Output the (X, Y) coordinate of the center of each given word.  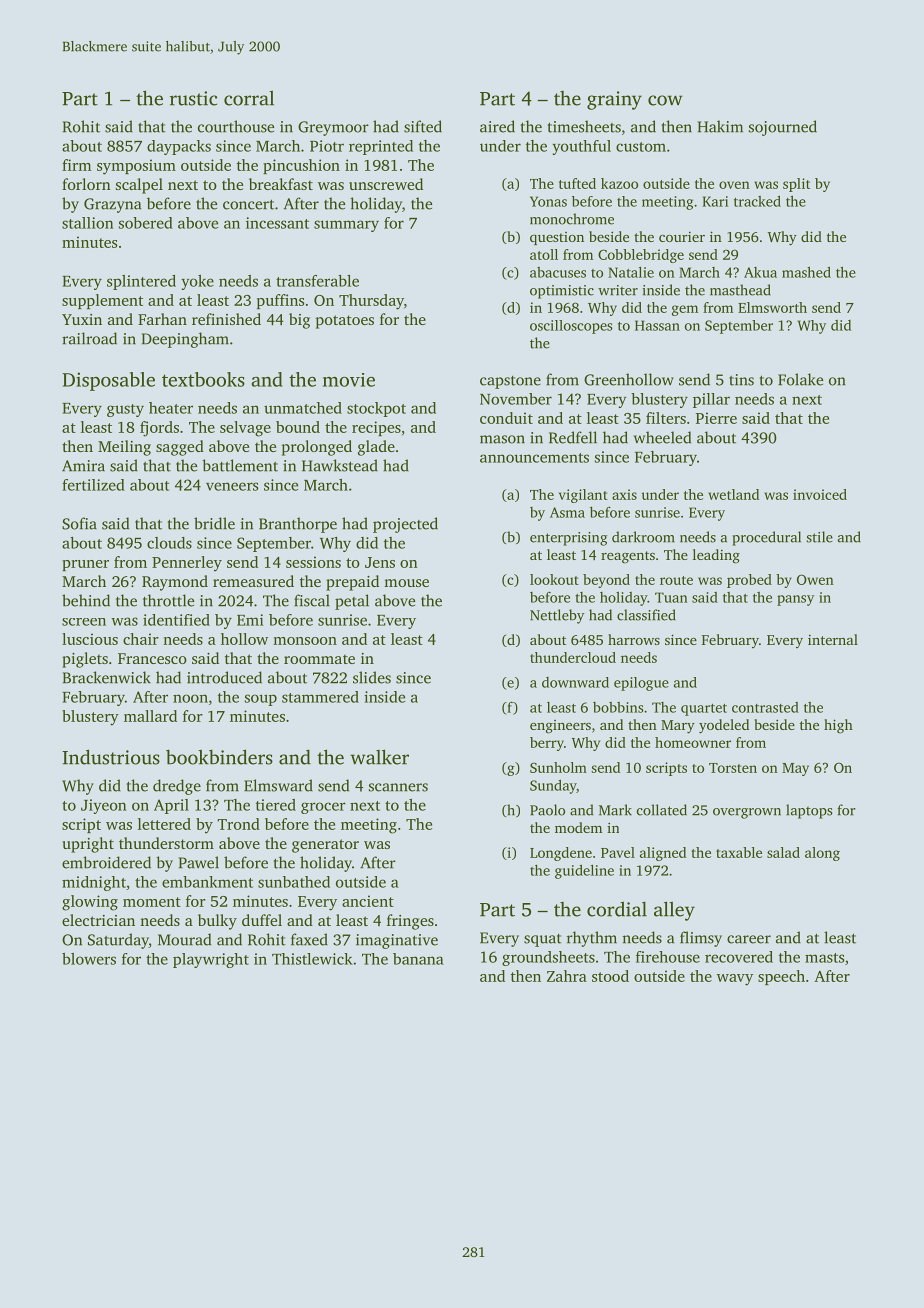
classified (646, 615)
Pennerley (187, 564)
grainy (614, 100)
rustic (193, 98)
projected (405, 525)
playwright (211, 960)
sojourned (783, 128)
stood (610, 976)
